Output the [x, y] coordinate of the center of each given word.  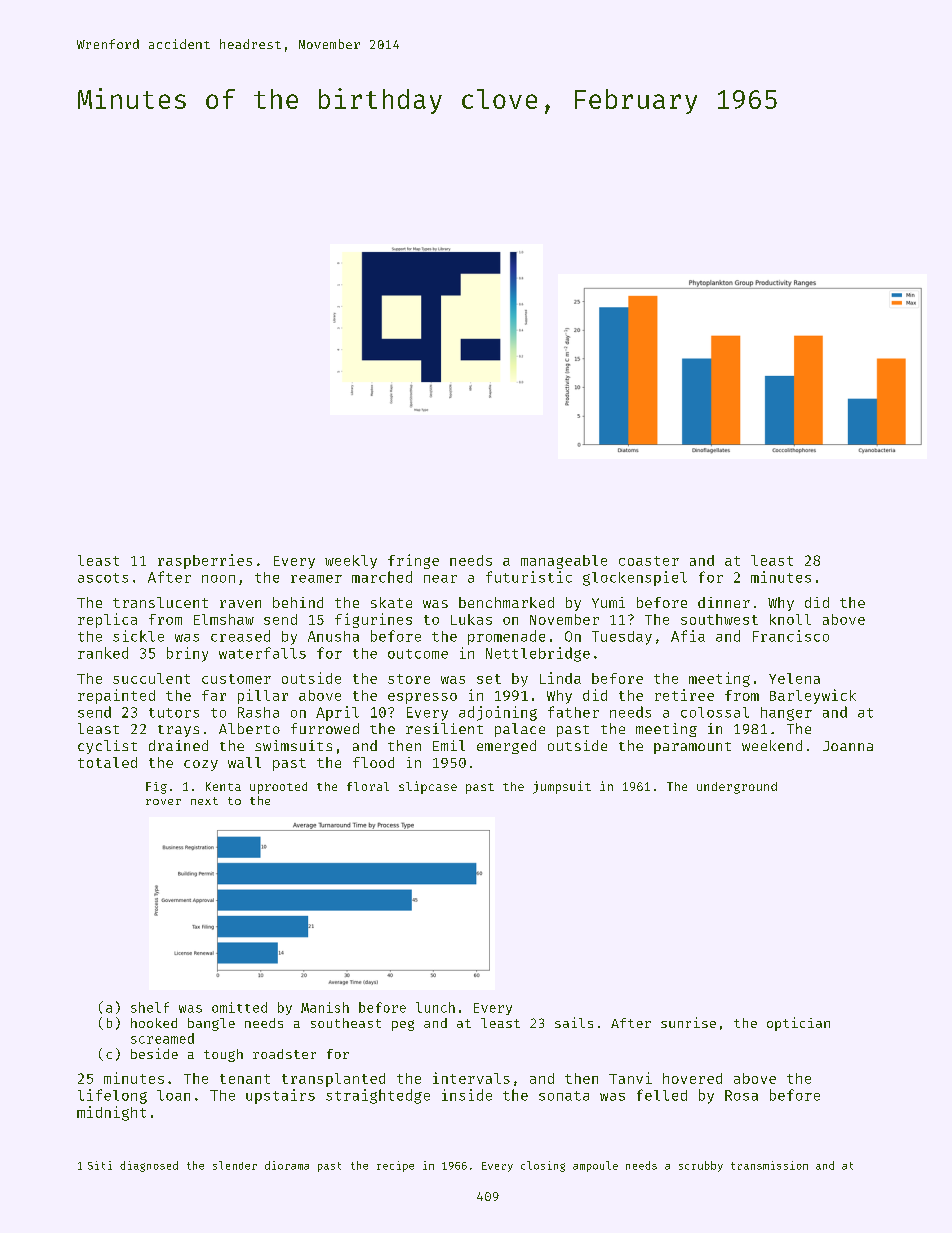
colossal [715, 712]
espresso [422, 698]
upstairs [280, 1096]
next [204, 801]
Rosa [741, 1095]
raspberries [205, 561]
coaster [649, 561]
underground [737, 788]
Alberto [249, 728]
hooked [154, 1023]
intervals [471, 1078]
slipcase [428, 787]
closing [543, 1166]
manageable [564, 562]
